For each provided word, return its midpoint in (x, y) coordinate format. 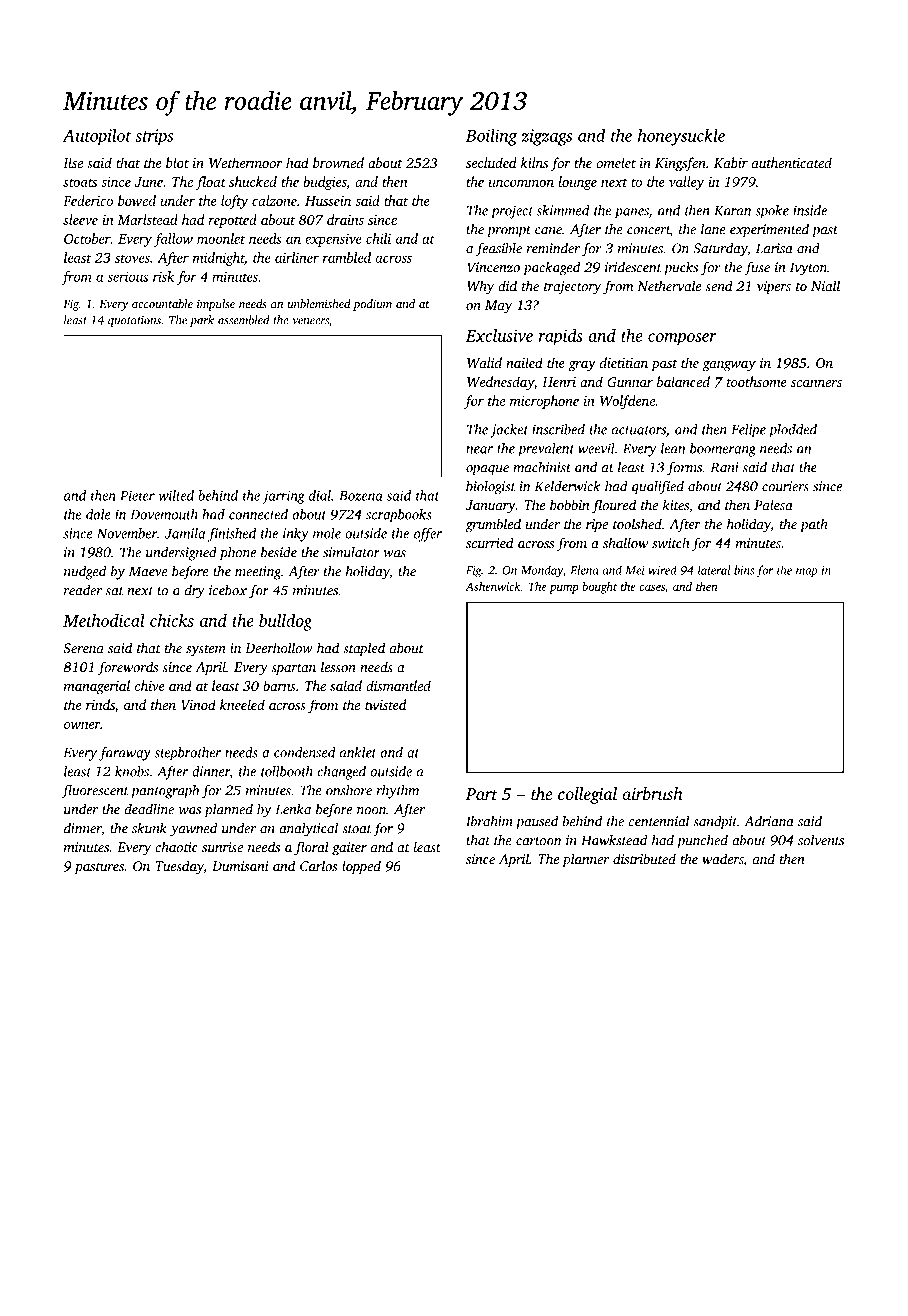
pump (564, 589)
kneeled (242, 704)
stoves (132, 258)
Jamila (185, 533)
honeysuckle (681, 137)
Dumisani (240, 866)
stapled (364, 649)
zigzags (546, 137)
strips (154, 137)
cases (652, 588)
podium (372, 305)
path (814, 525)
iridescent (633, 267)
